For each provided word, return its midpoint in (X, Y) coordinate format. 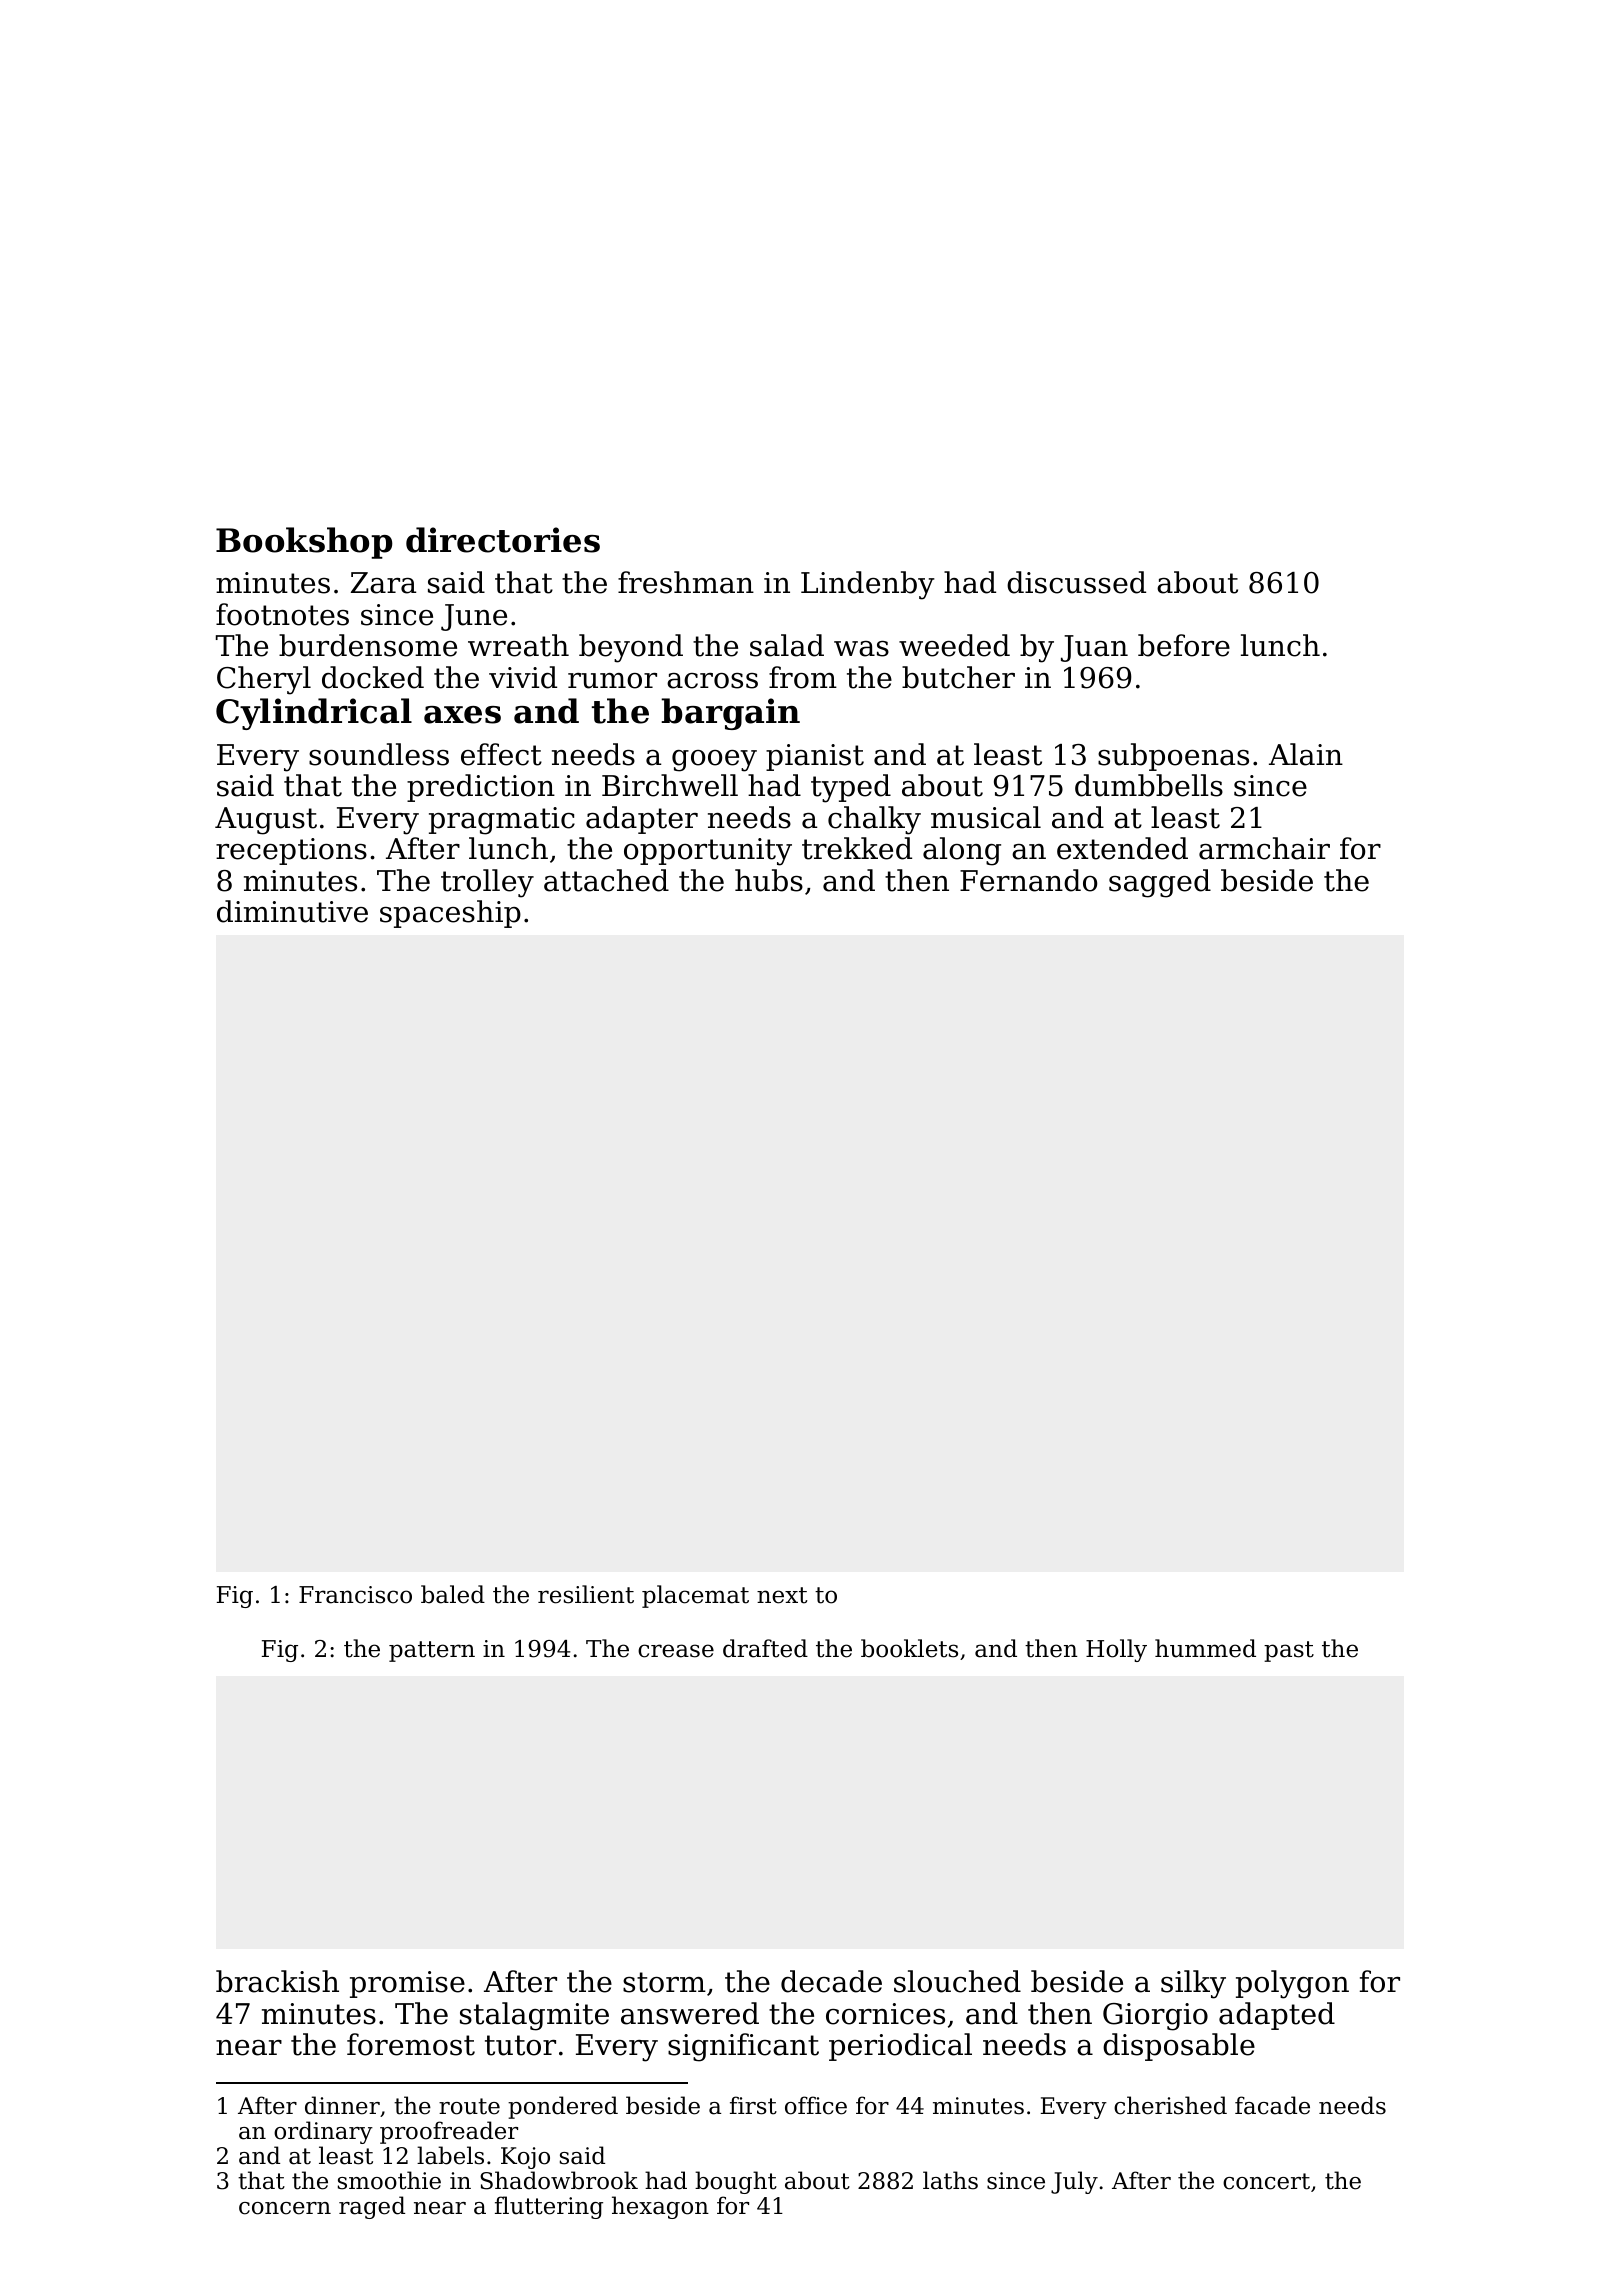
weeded (954, 645)
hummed (1205, 1648)
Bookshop (304, 543)
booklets (909, 1648)
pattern (432, 1651)
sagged (1160, 883)
